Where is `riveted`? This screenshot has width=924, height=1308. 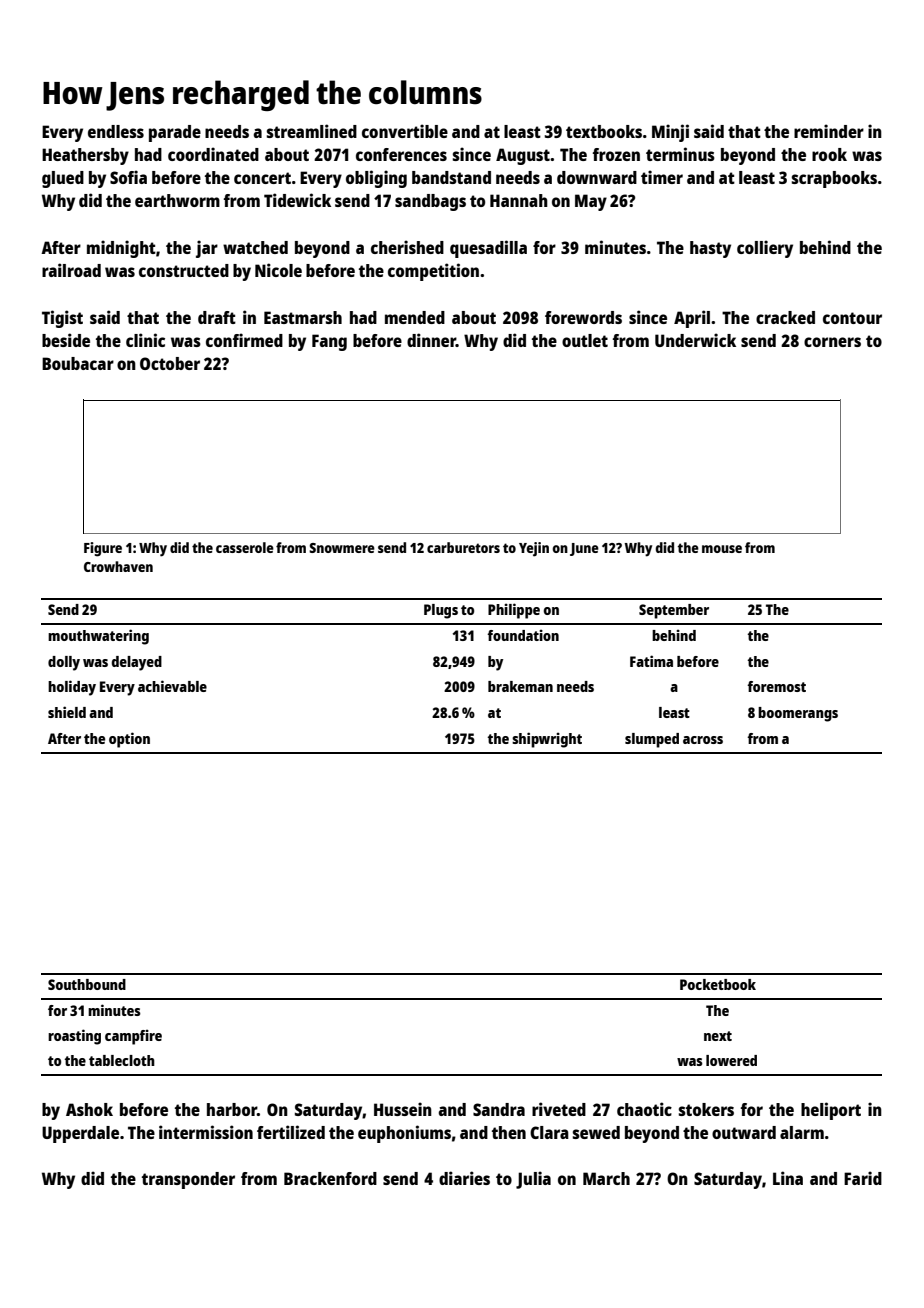
riveted is located at coordinates (559, 1109).
